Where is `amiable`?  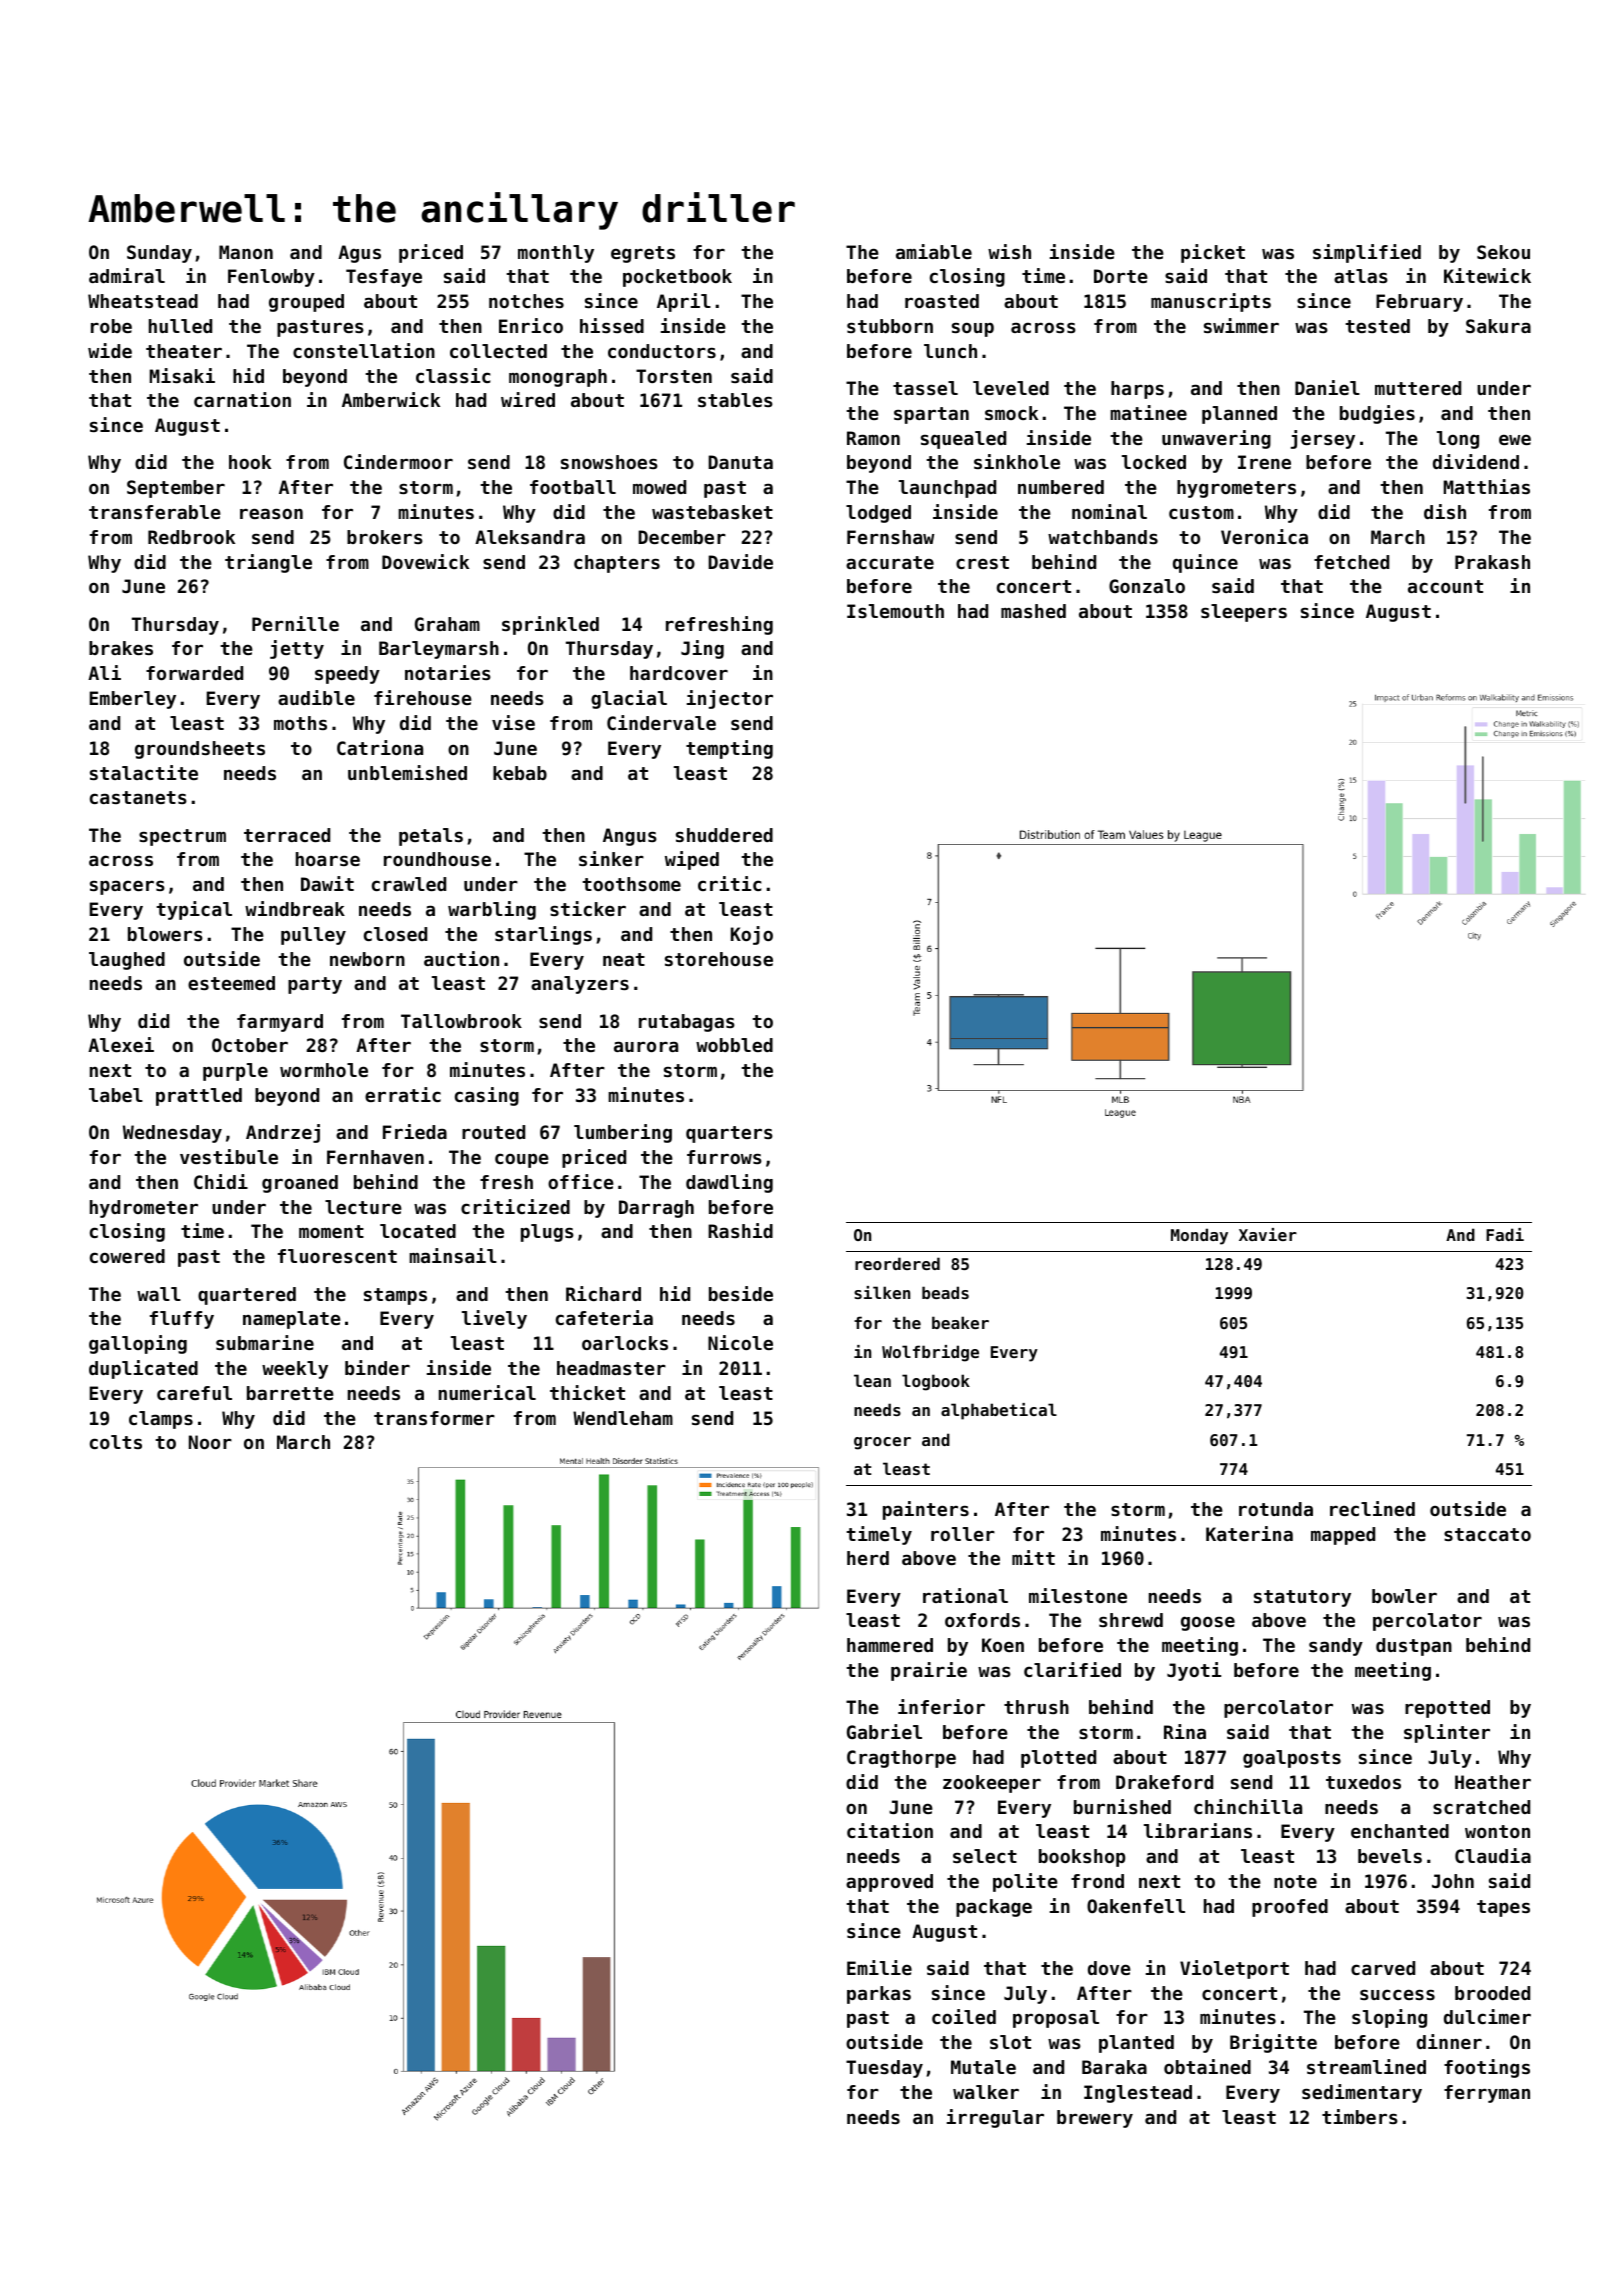
amiable is located at coordinates (934, 251).
